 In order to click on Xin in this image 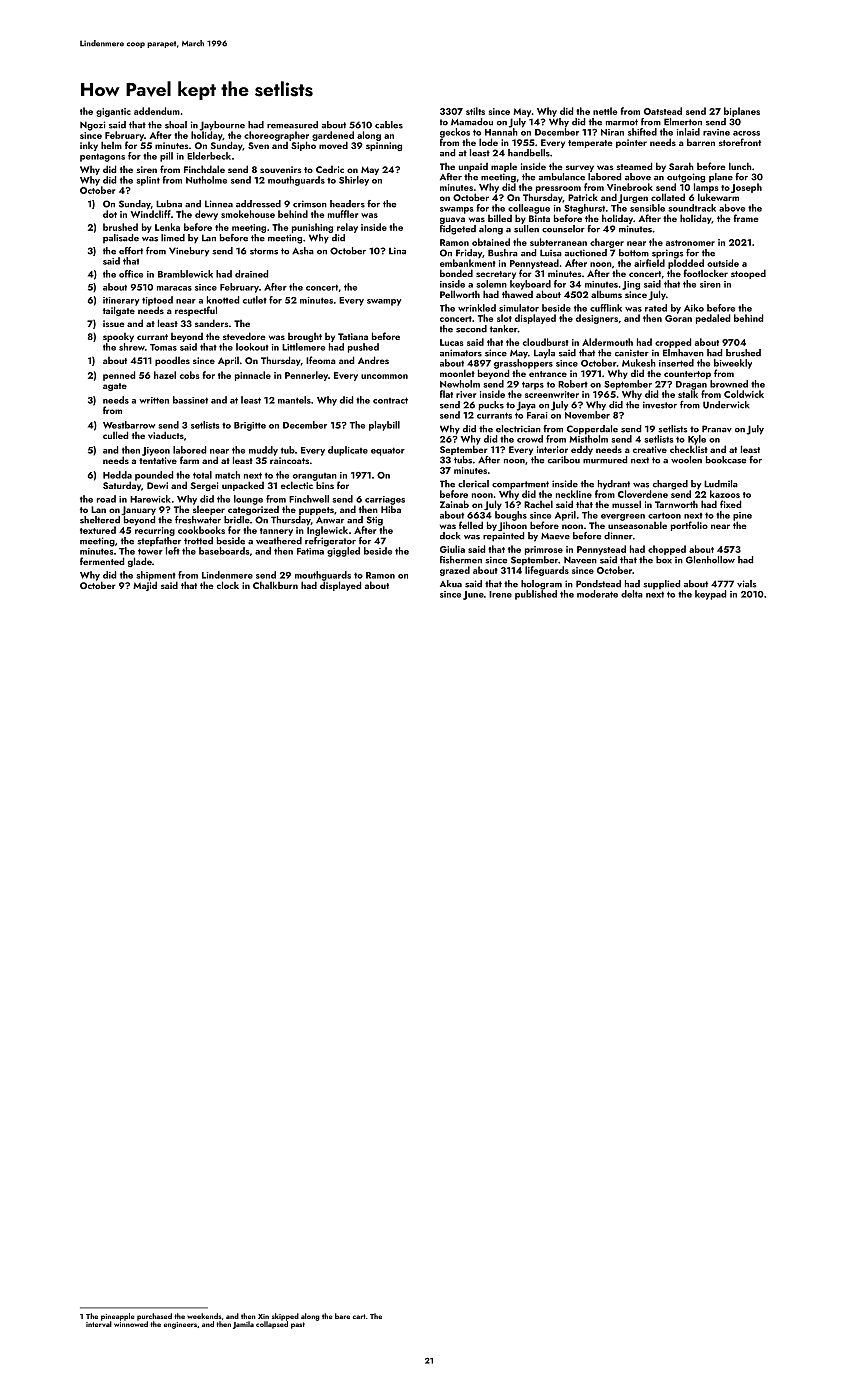, I will do `click(263, 1316)`.
